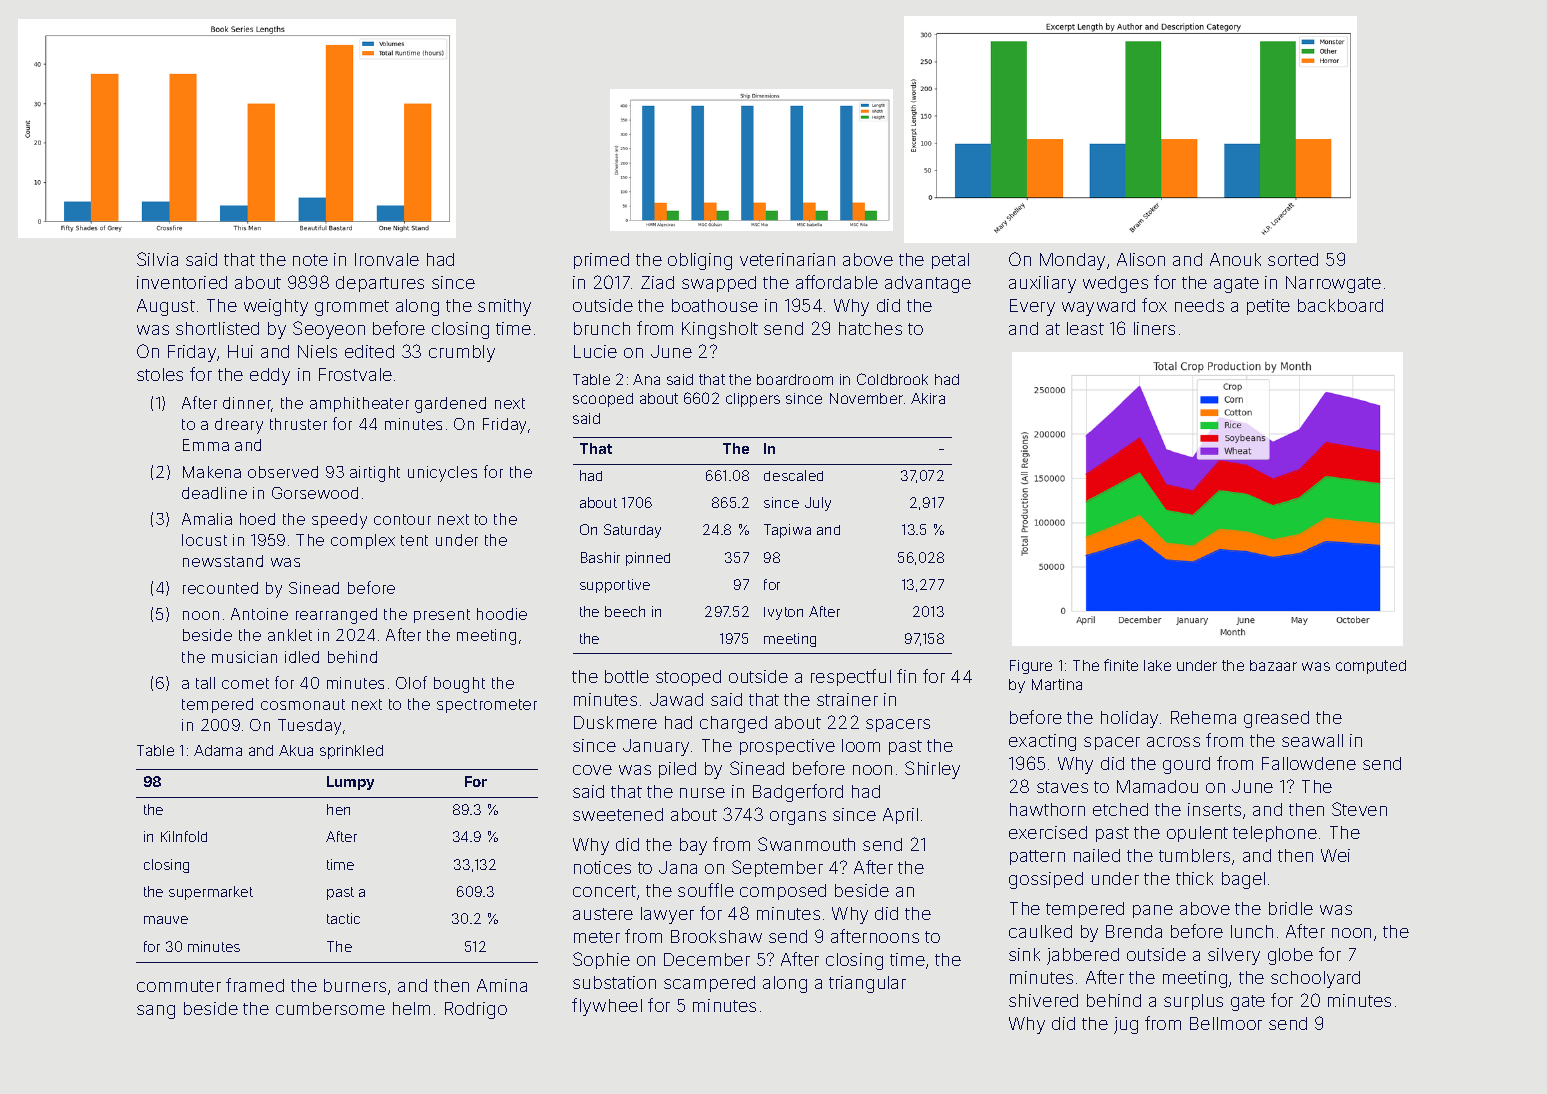 This page has height=1094, width=1547. I want to click on tactic, so click(343, 918).
